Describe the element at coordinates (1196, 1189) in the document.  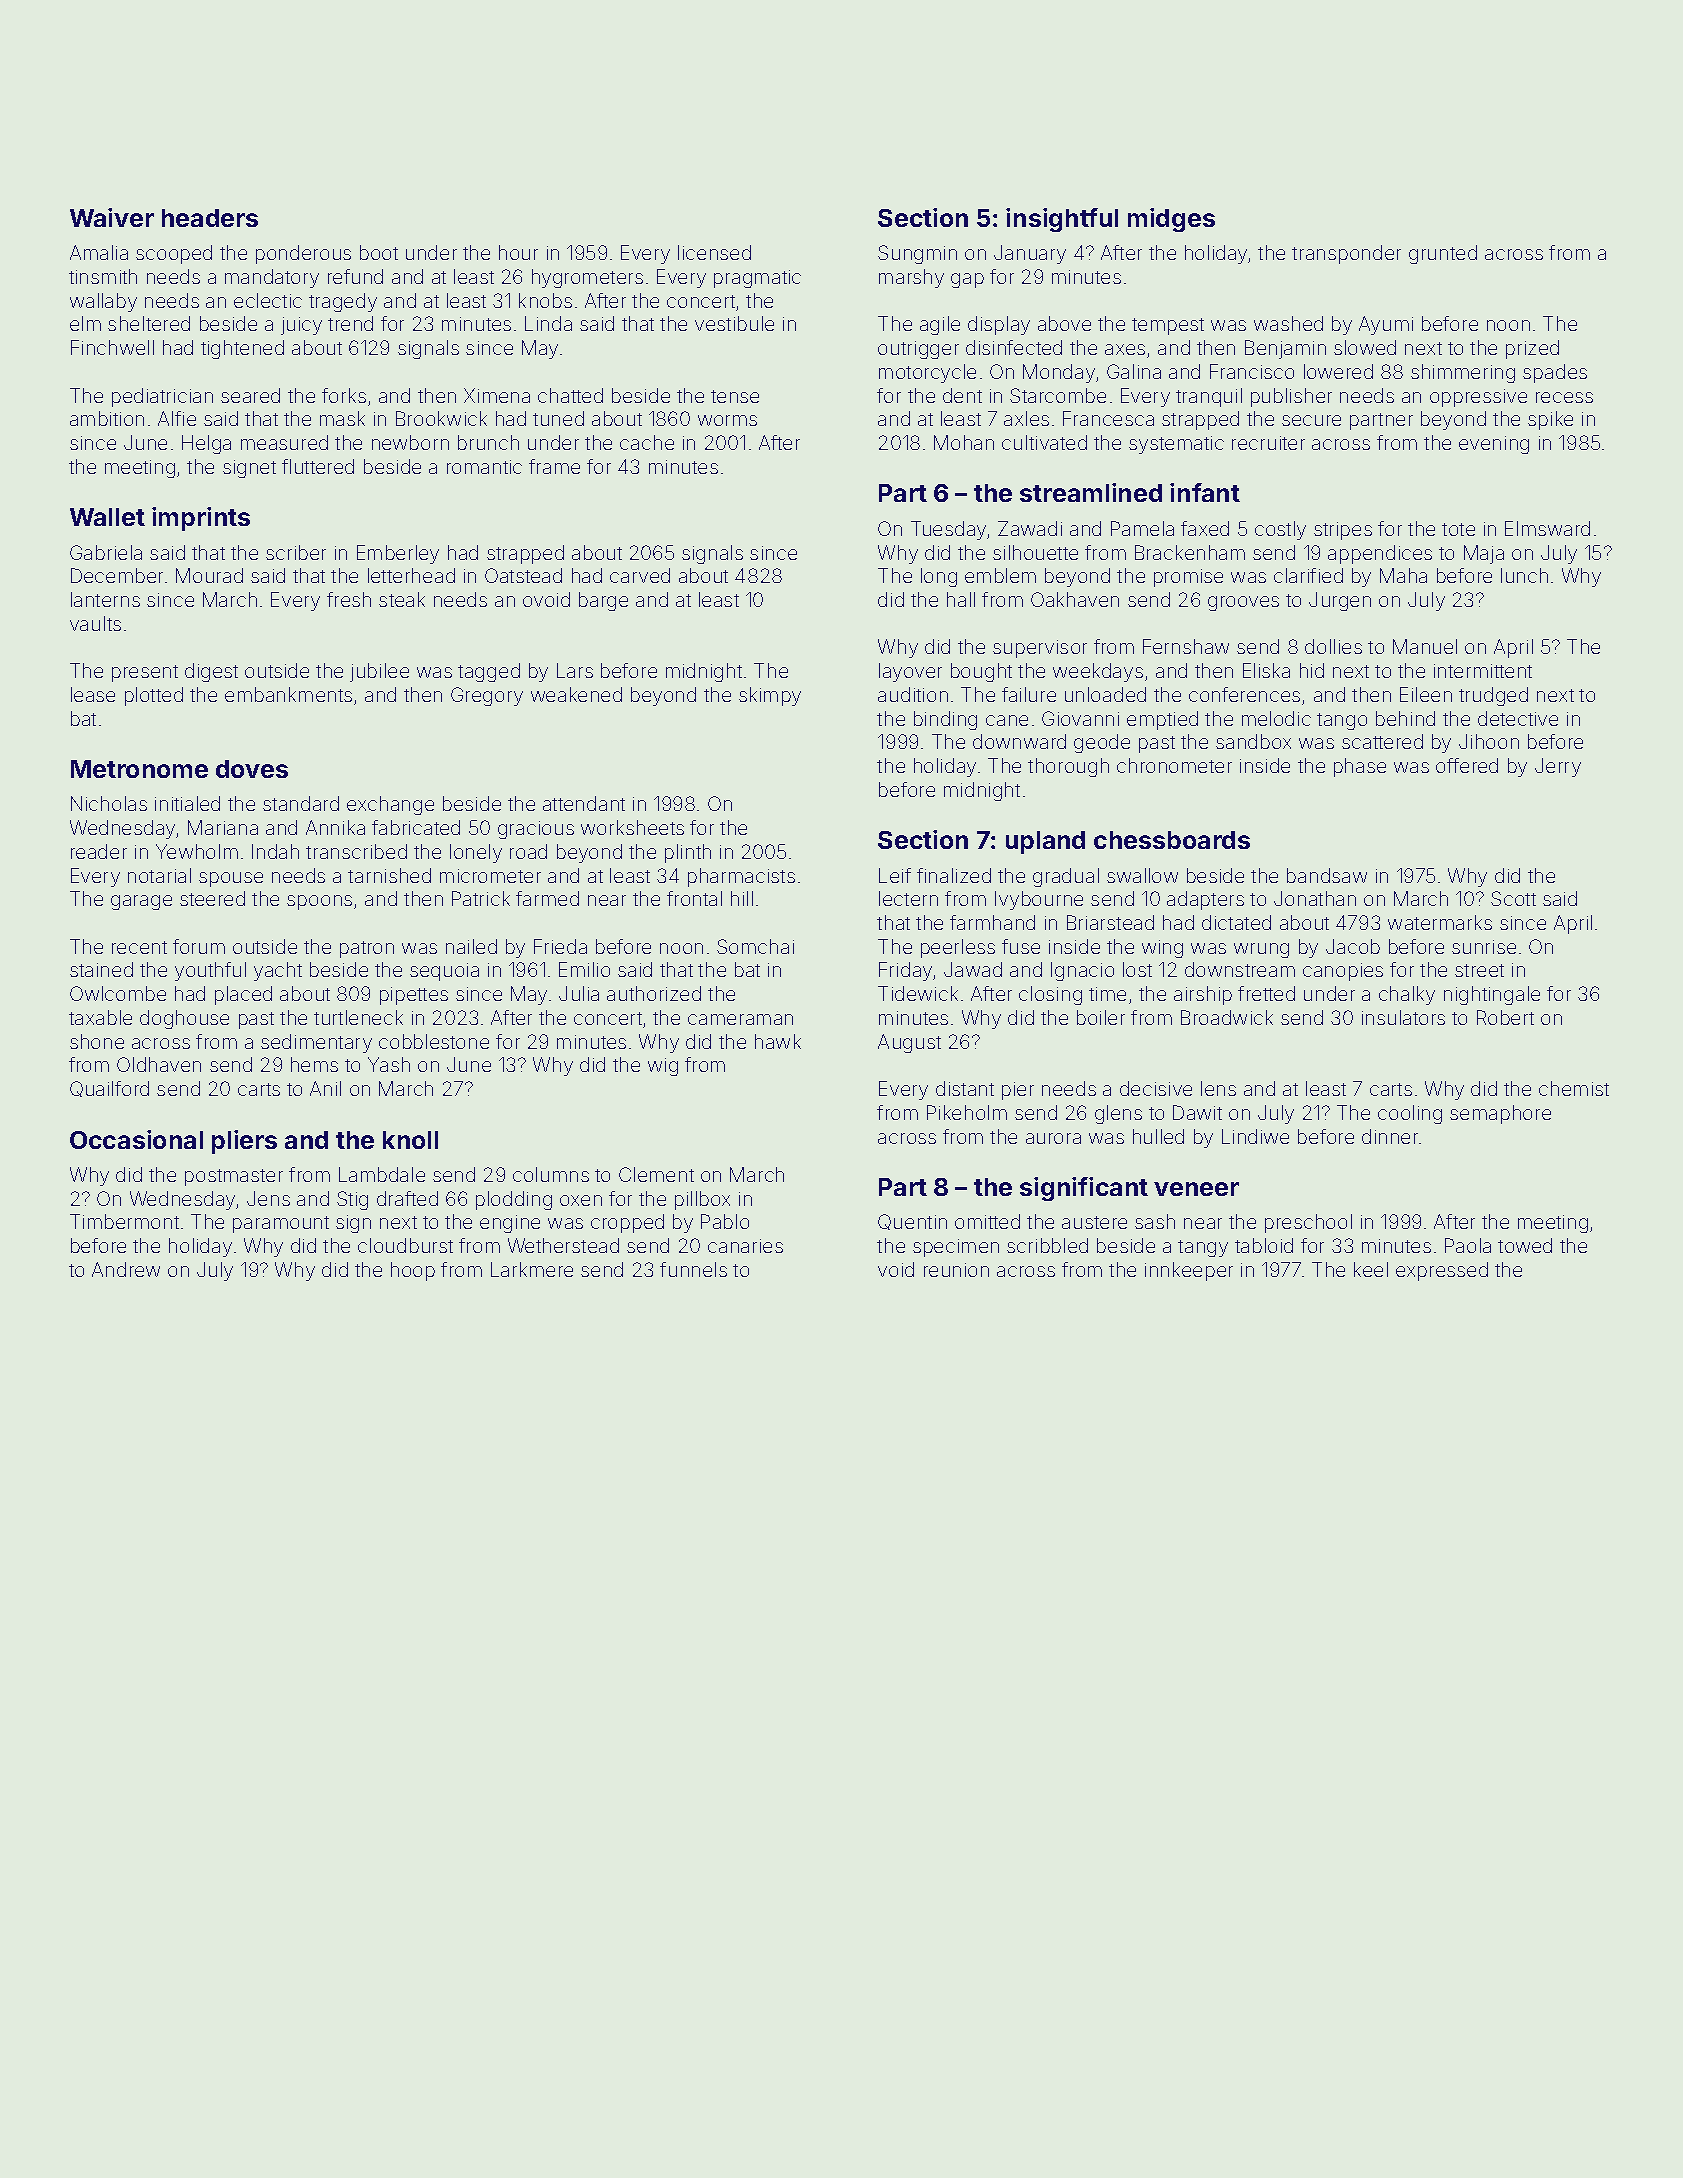
I see `veneer` at that location.
